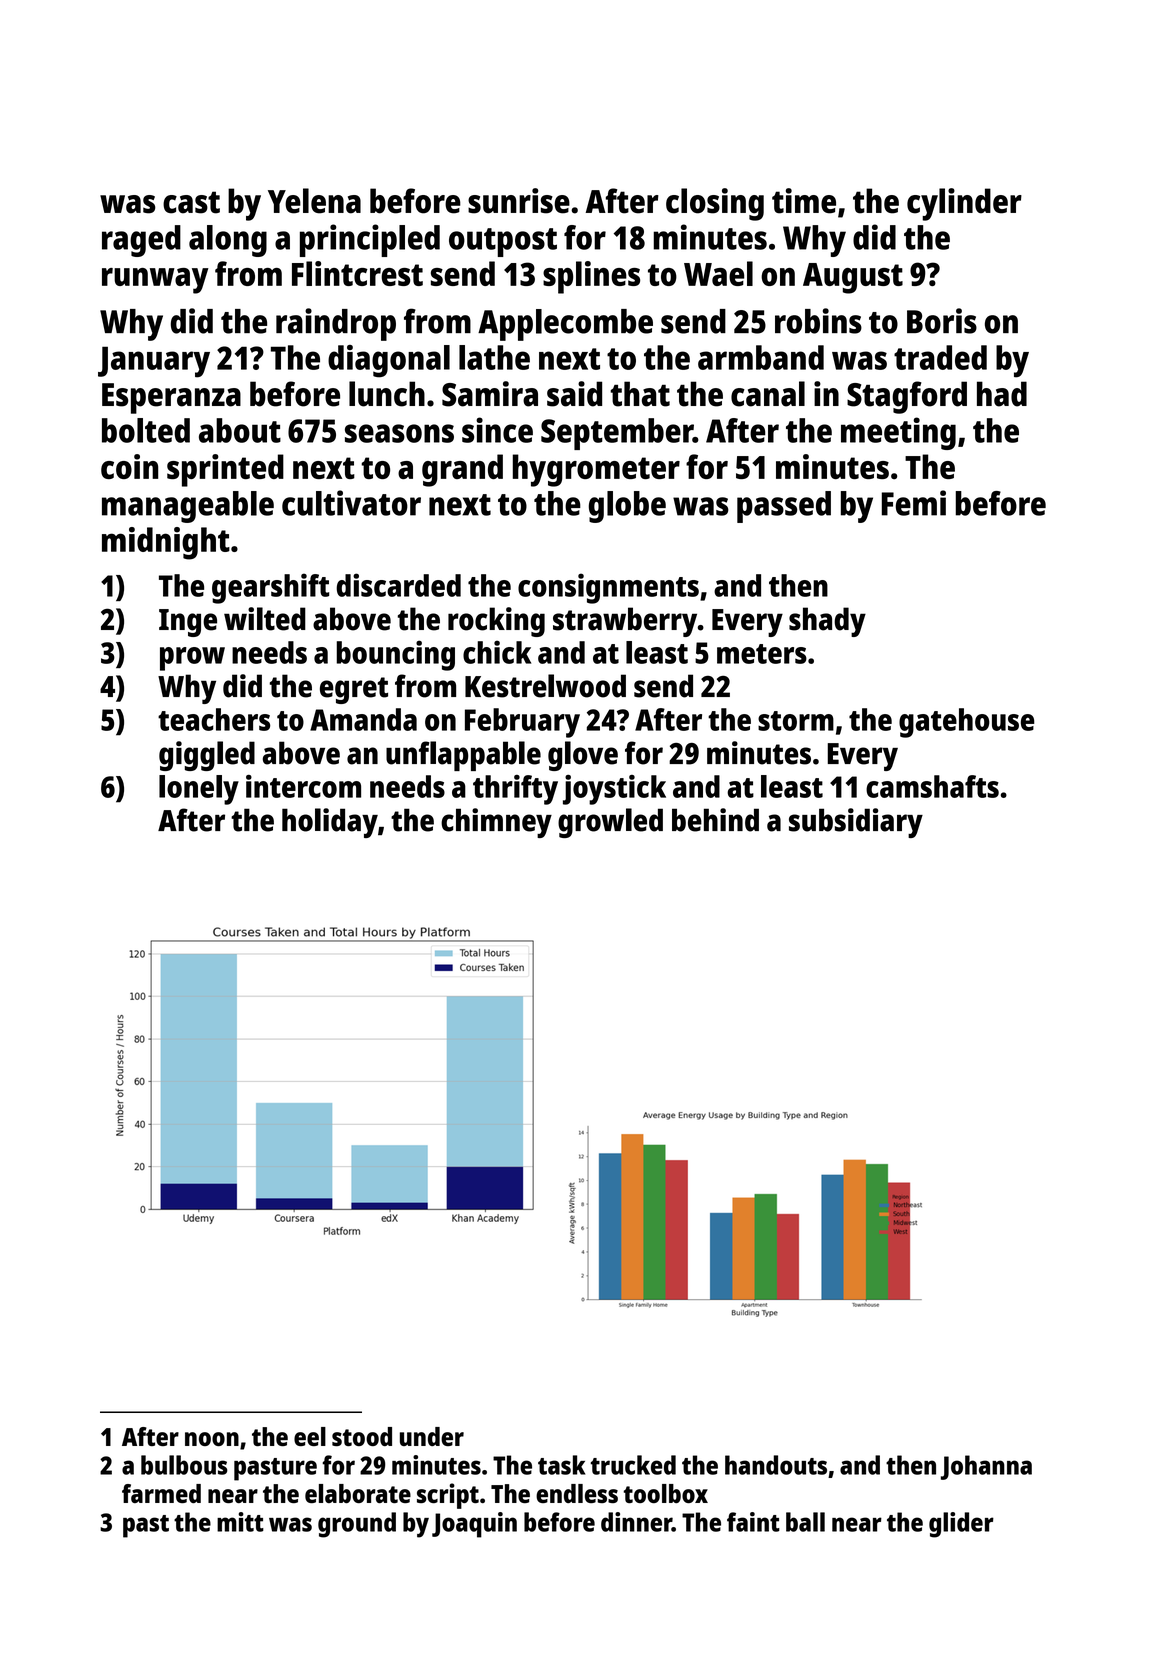 The image size is (1165, 1654). I want to click on cast, so click(191, 202).
